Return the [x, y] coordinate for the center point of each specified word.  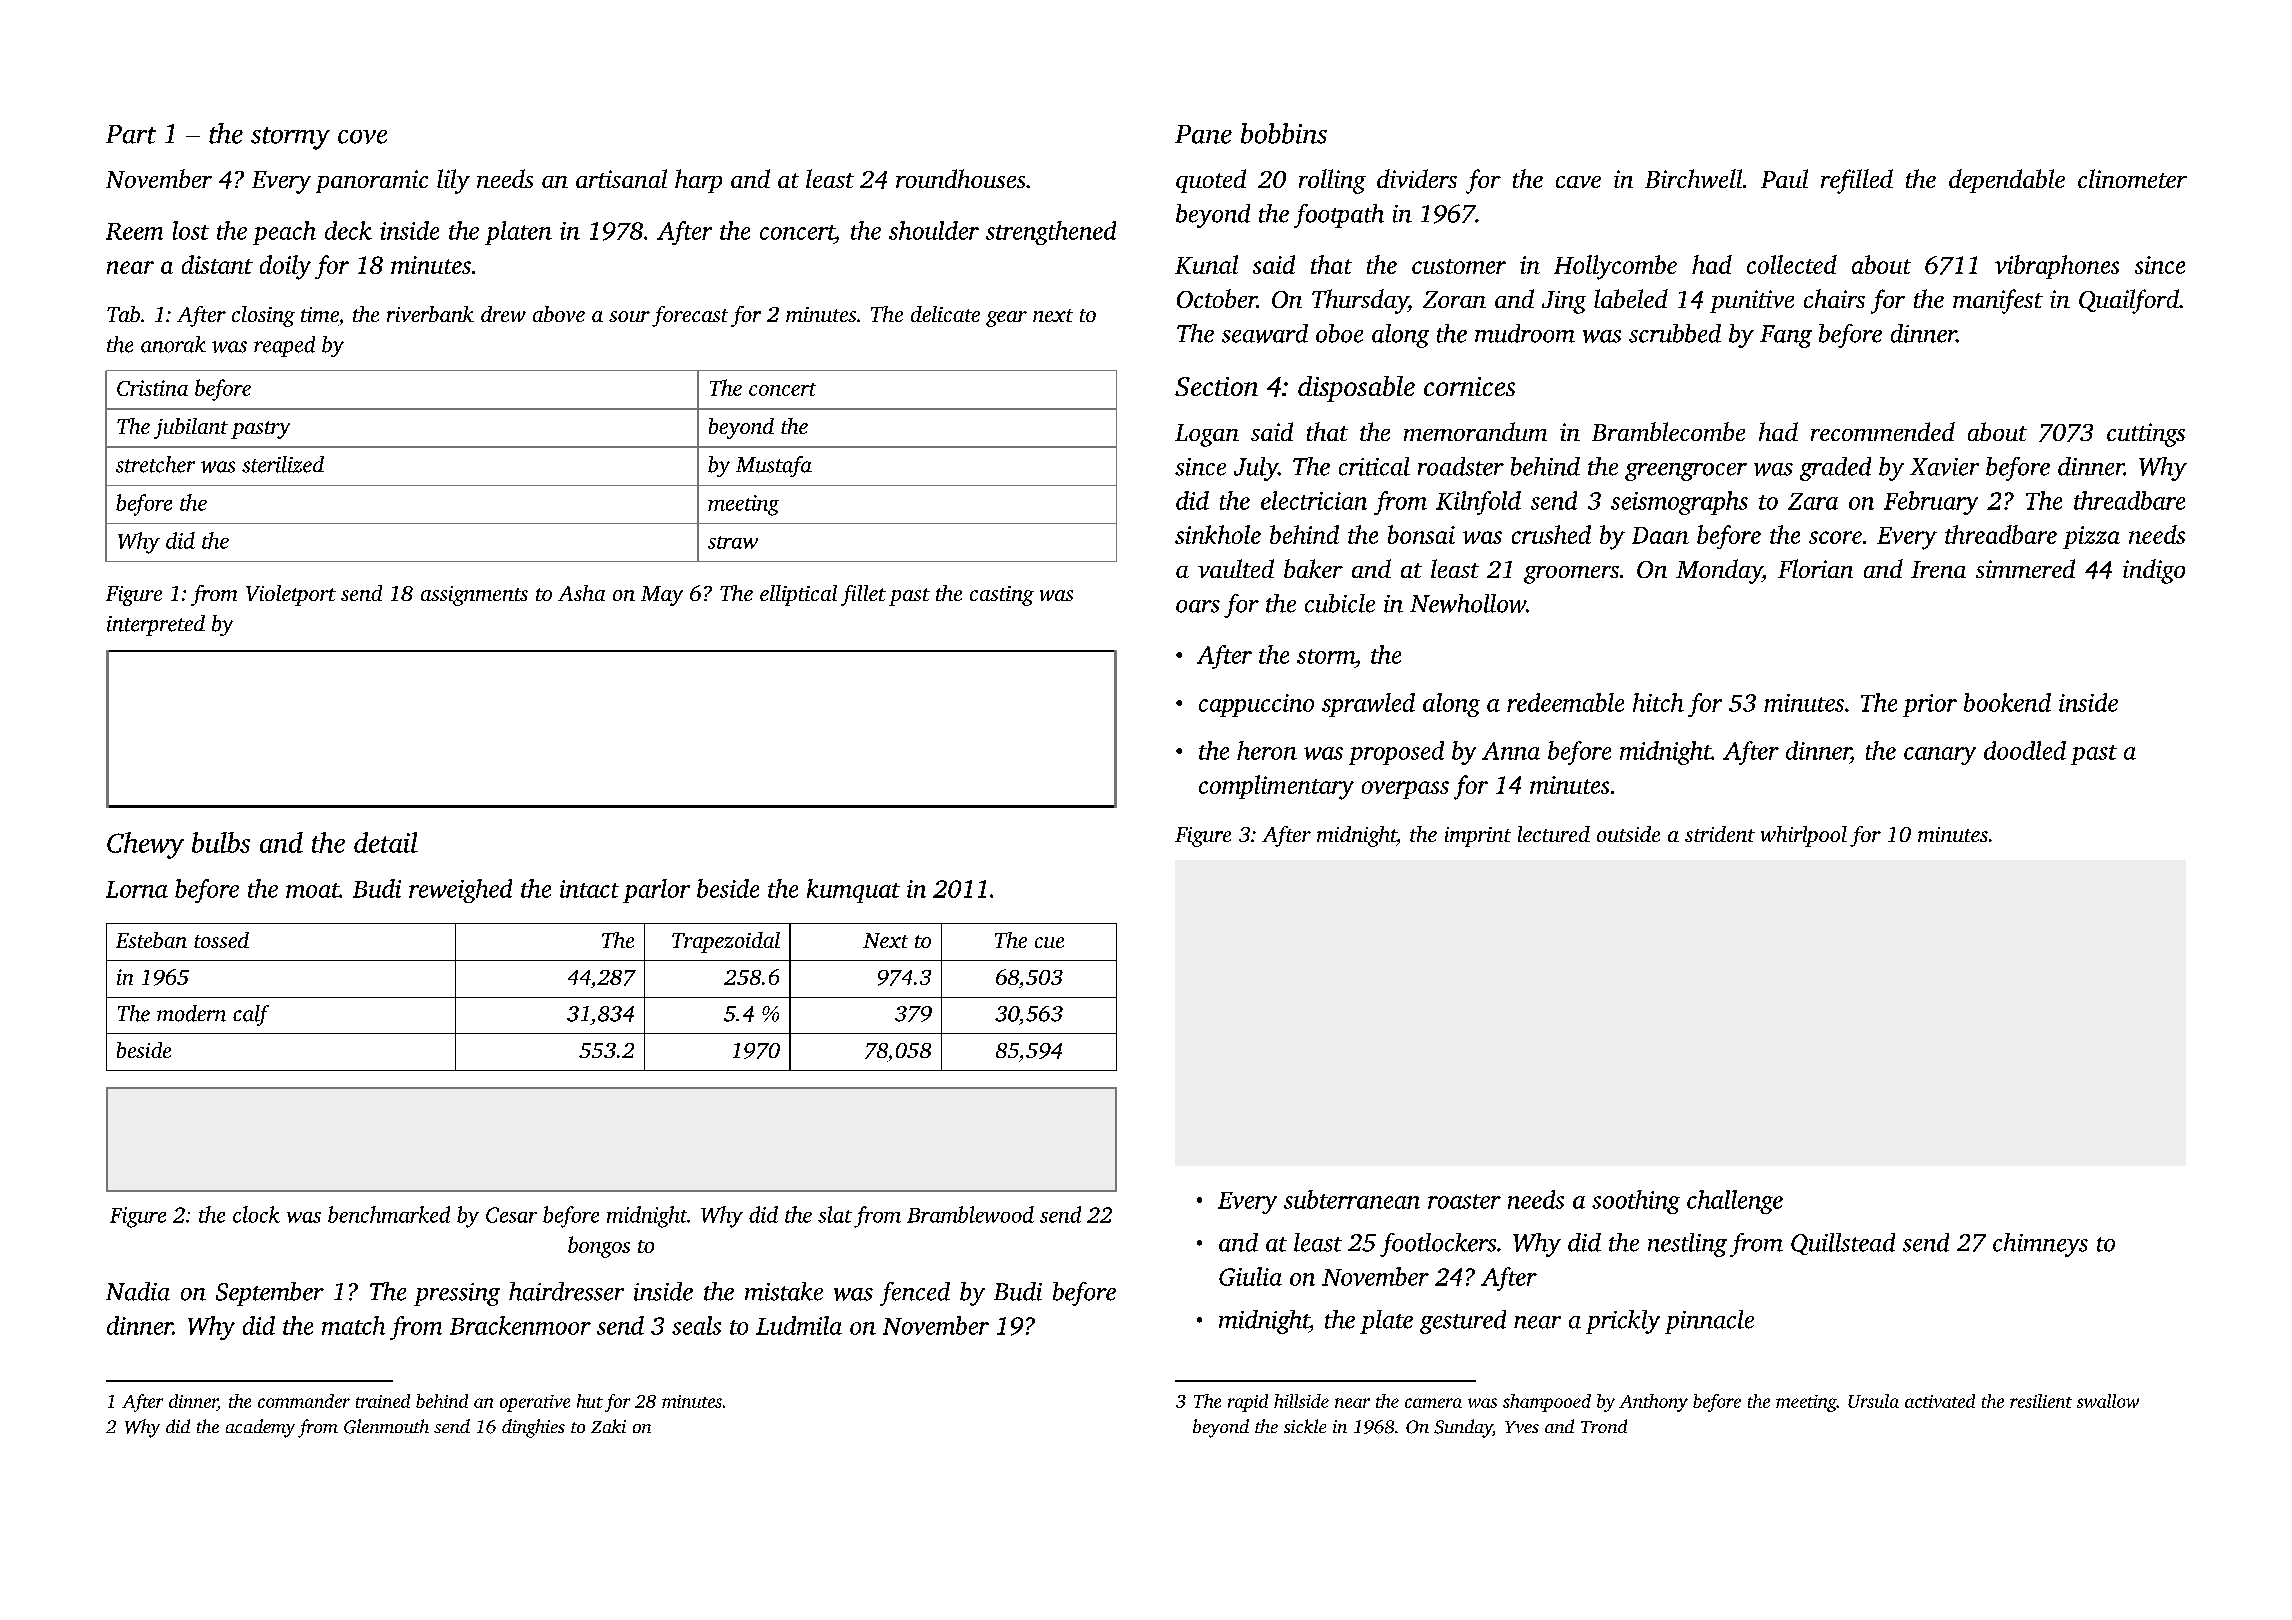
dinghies [533, 1428]
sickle [1305, 1426]
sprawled [1368, 705]
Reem [134, 231]
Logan [1207, 435]
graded [1835, 469]
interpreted [156, 625]
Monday [1719, 571]
